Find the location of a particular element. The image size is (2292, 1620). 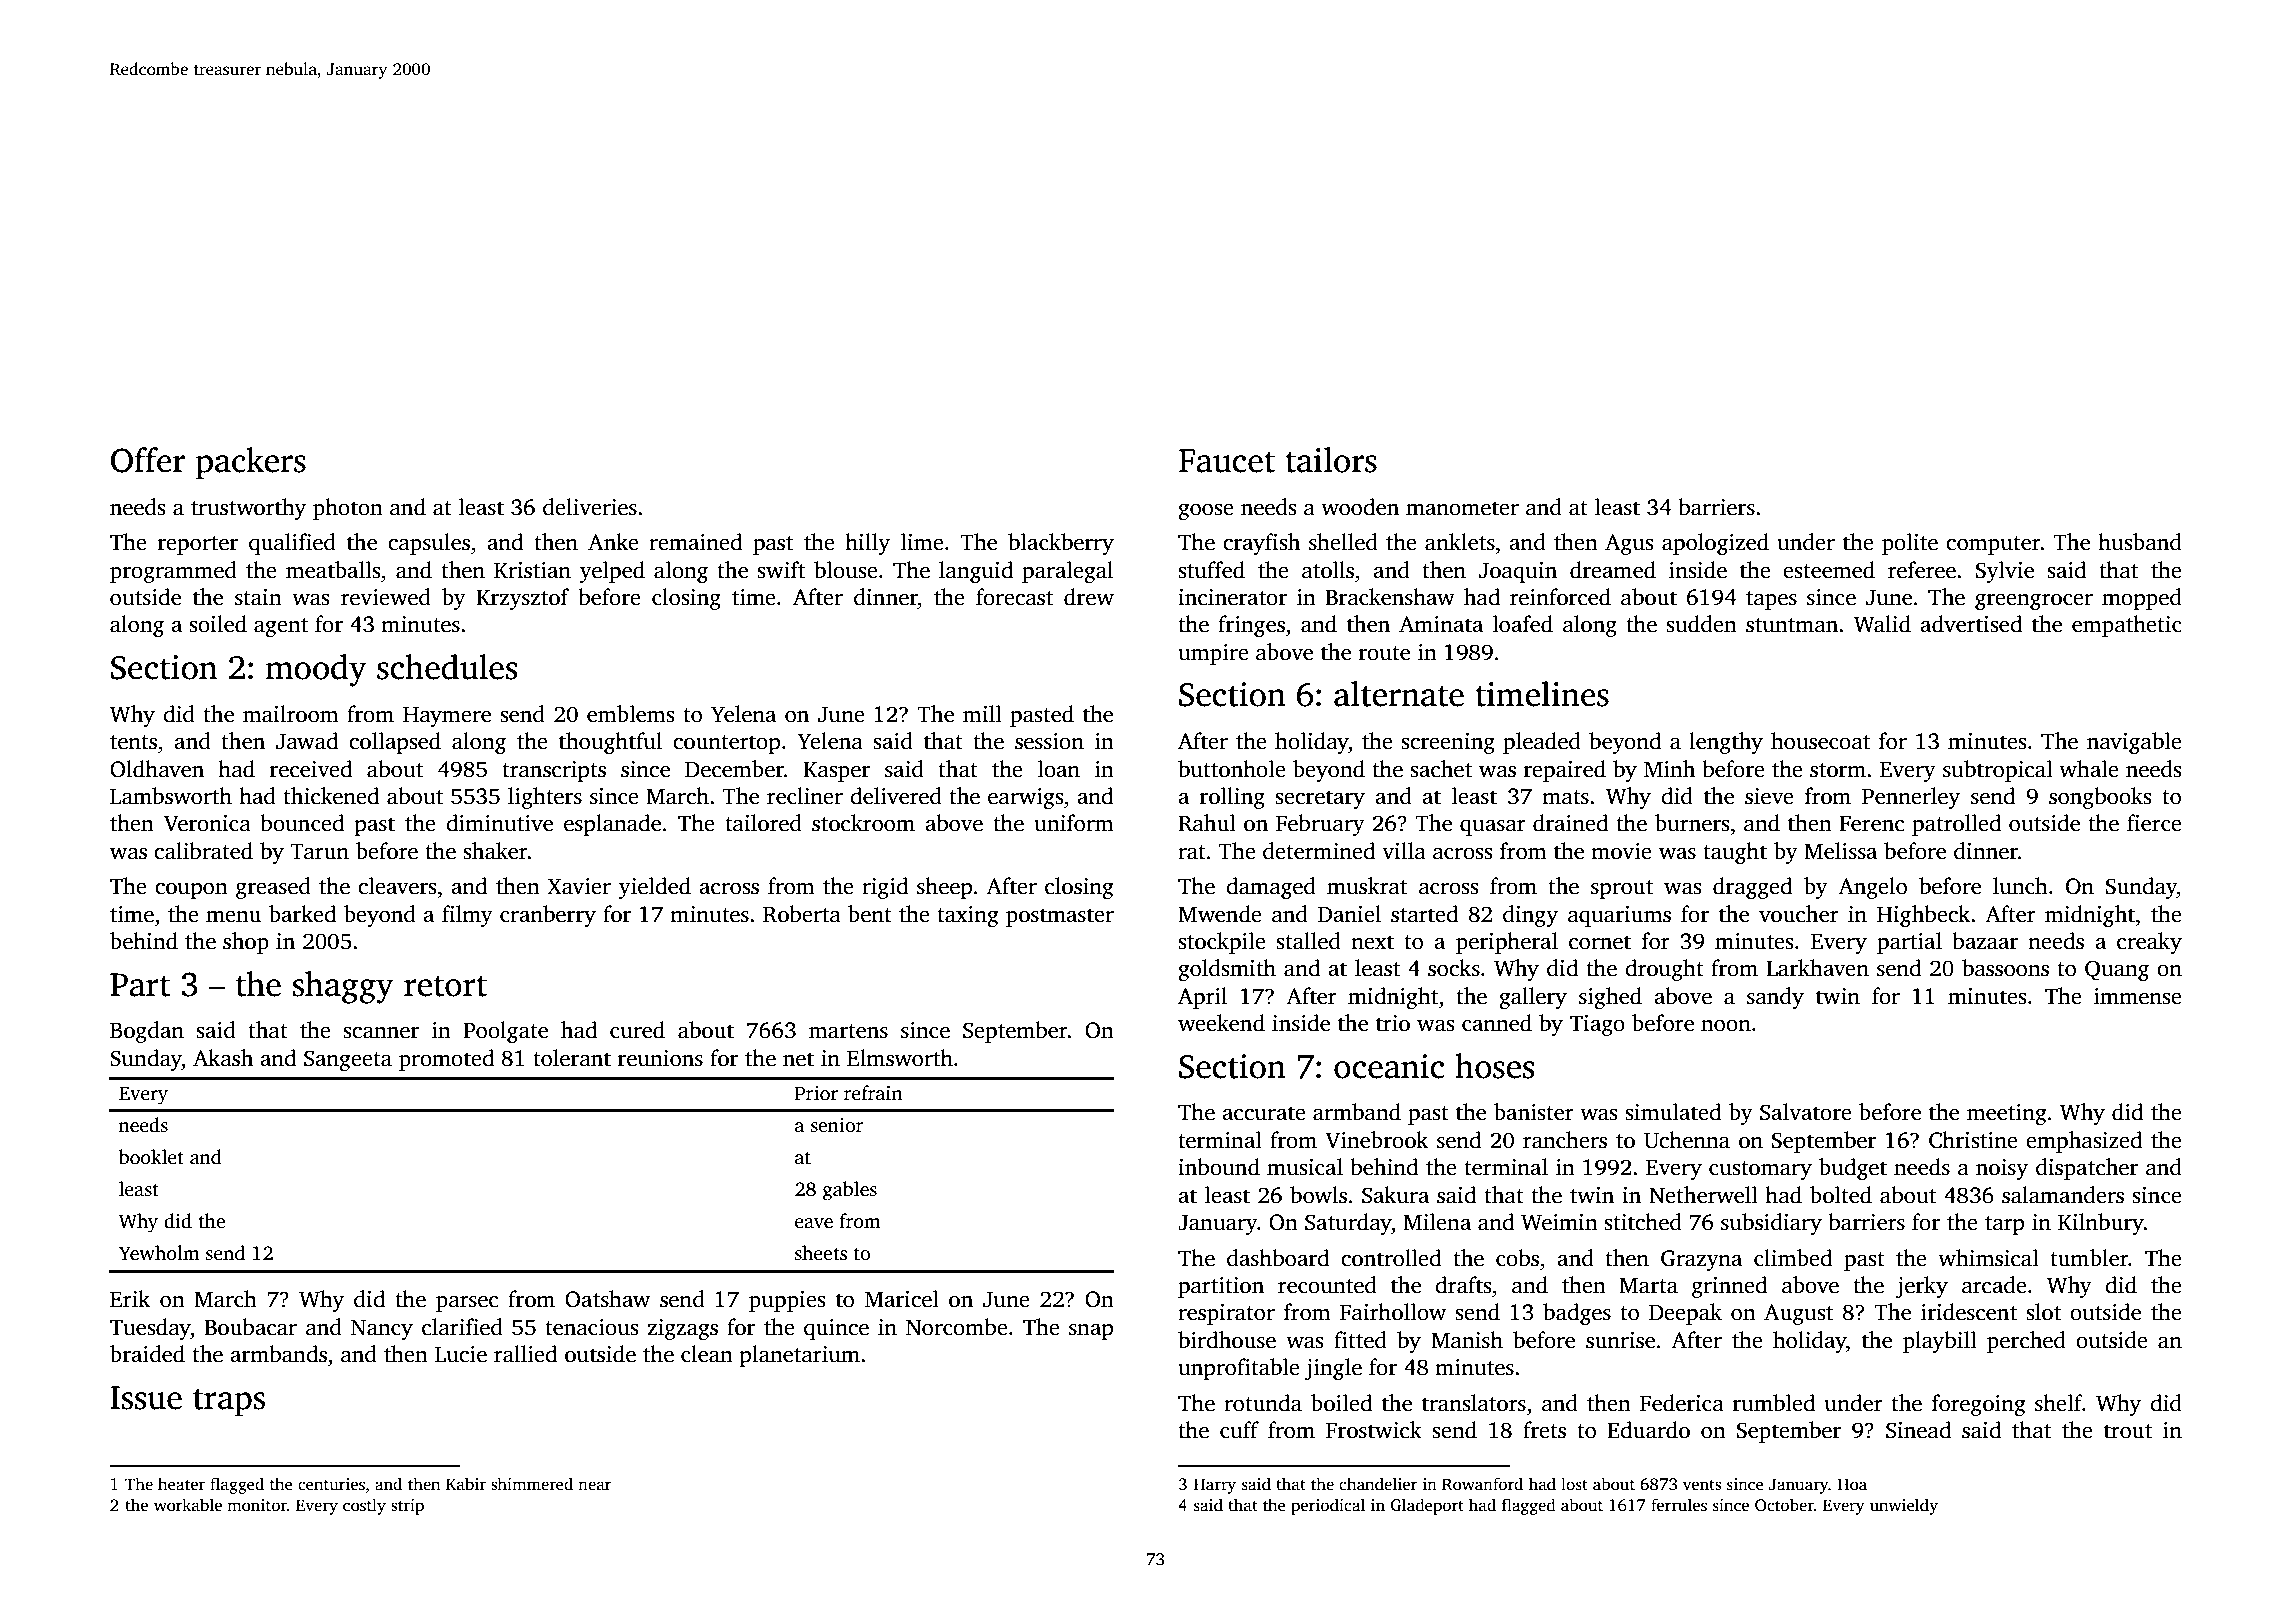

photon is located at coordinates (348, 509).
